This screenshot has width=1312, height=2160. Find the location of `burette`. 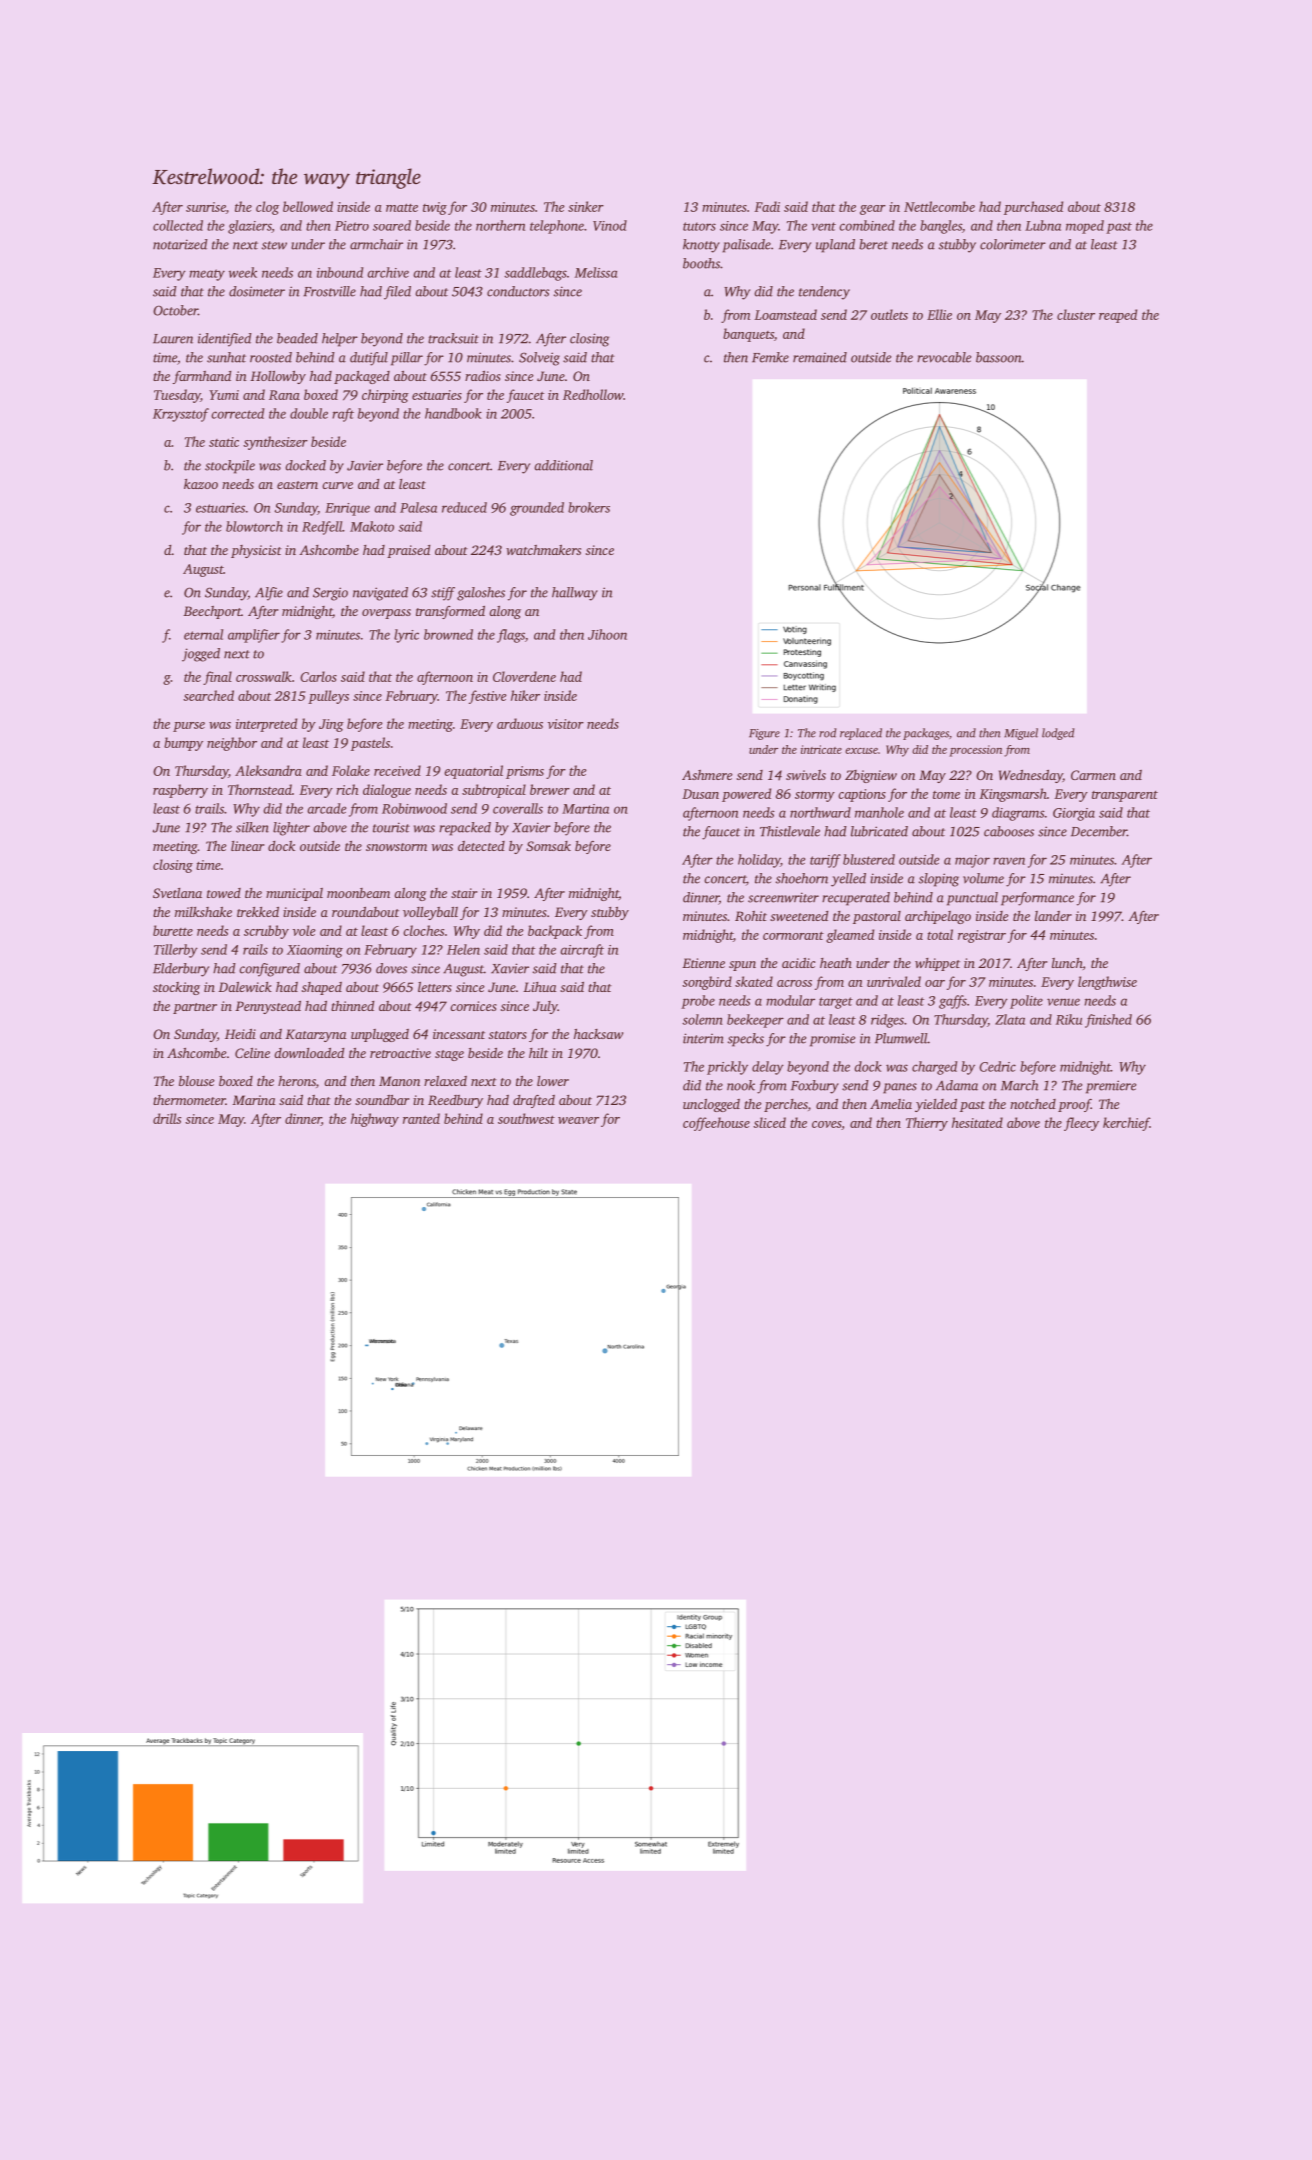

burette is located at coordinates (173, 930).
